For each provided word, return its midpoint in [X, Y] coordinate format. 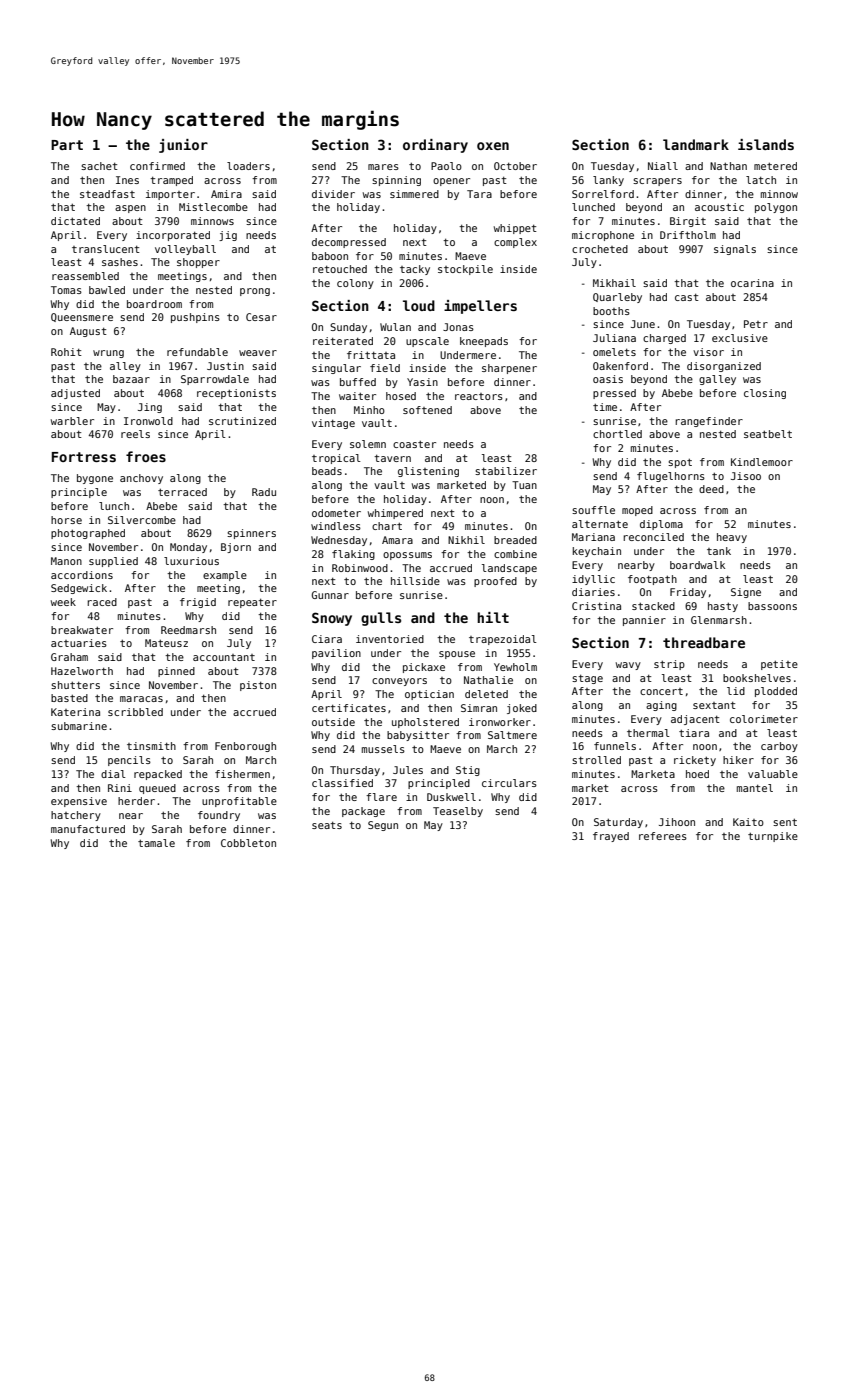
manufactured [88, 829]
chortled [617, 434]
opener [451, 182]
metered [775, 166]
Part [67, 145]
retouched [340, 269]
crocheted [600, 249]
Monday [188, 548]
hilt [493, 617]
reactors [479, 396]
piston [258, 686]
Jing [150, 408]
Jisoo [746, 476]
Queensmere [82, 317]
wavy [628, 666]
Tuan [524, 485]
